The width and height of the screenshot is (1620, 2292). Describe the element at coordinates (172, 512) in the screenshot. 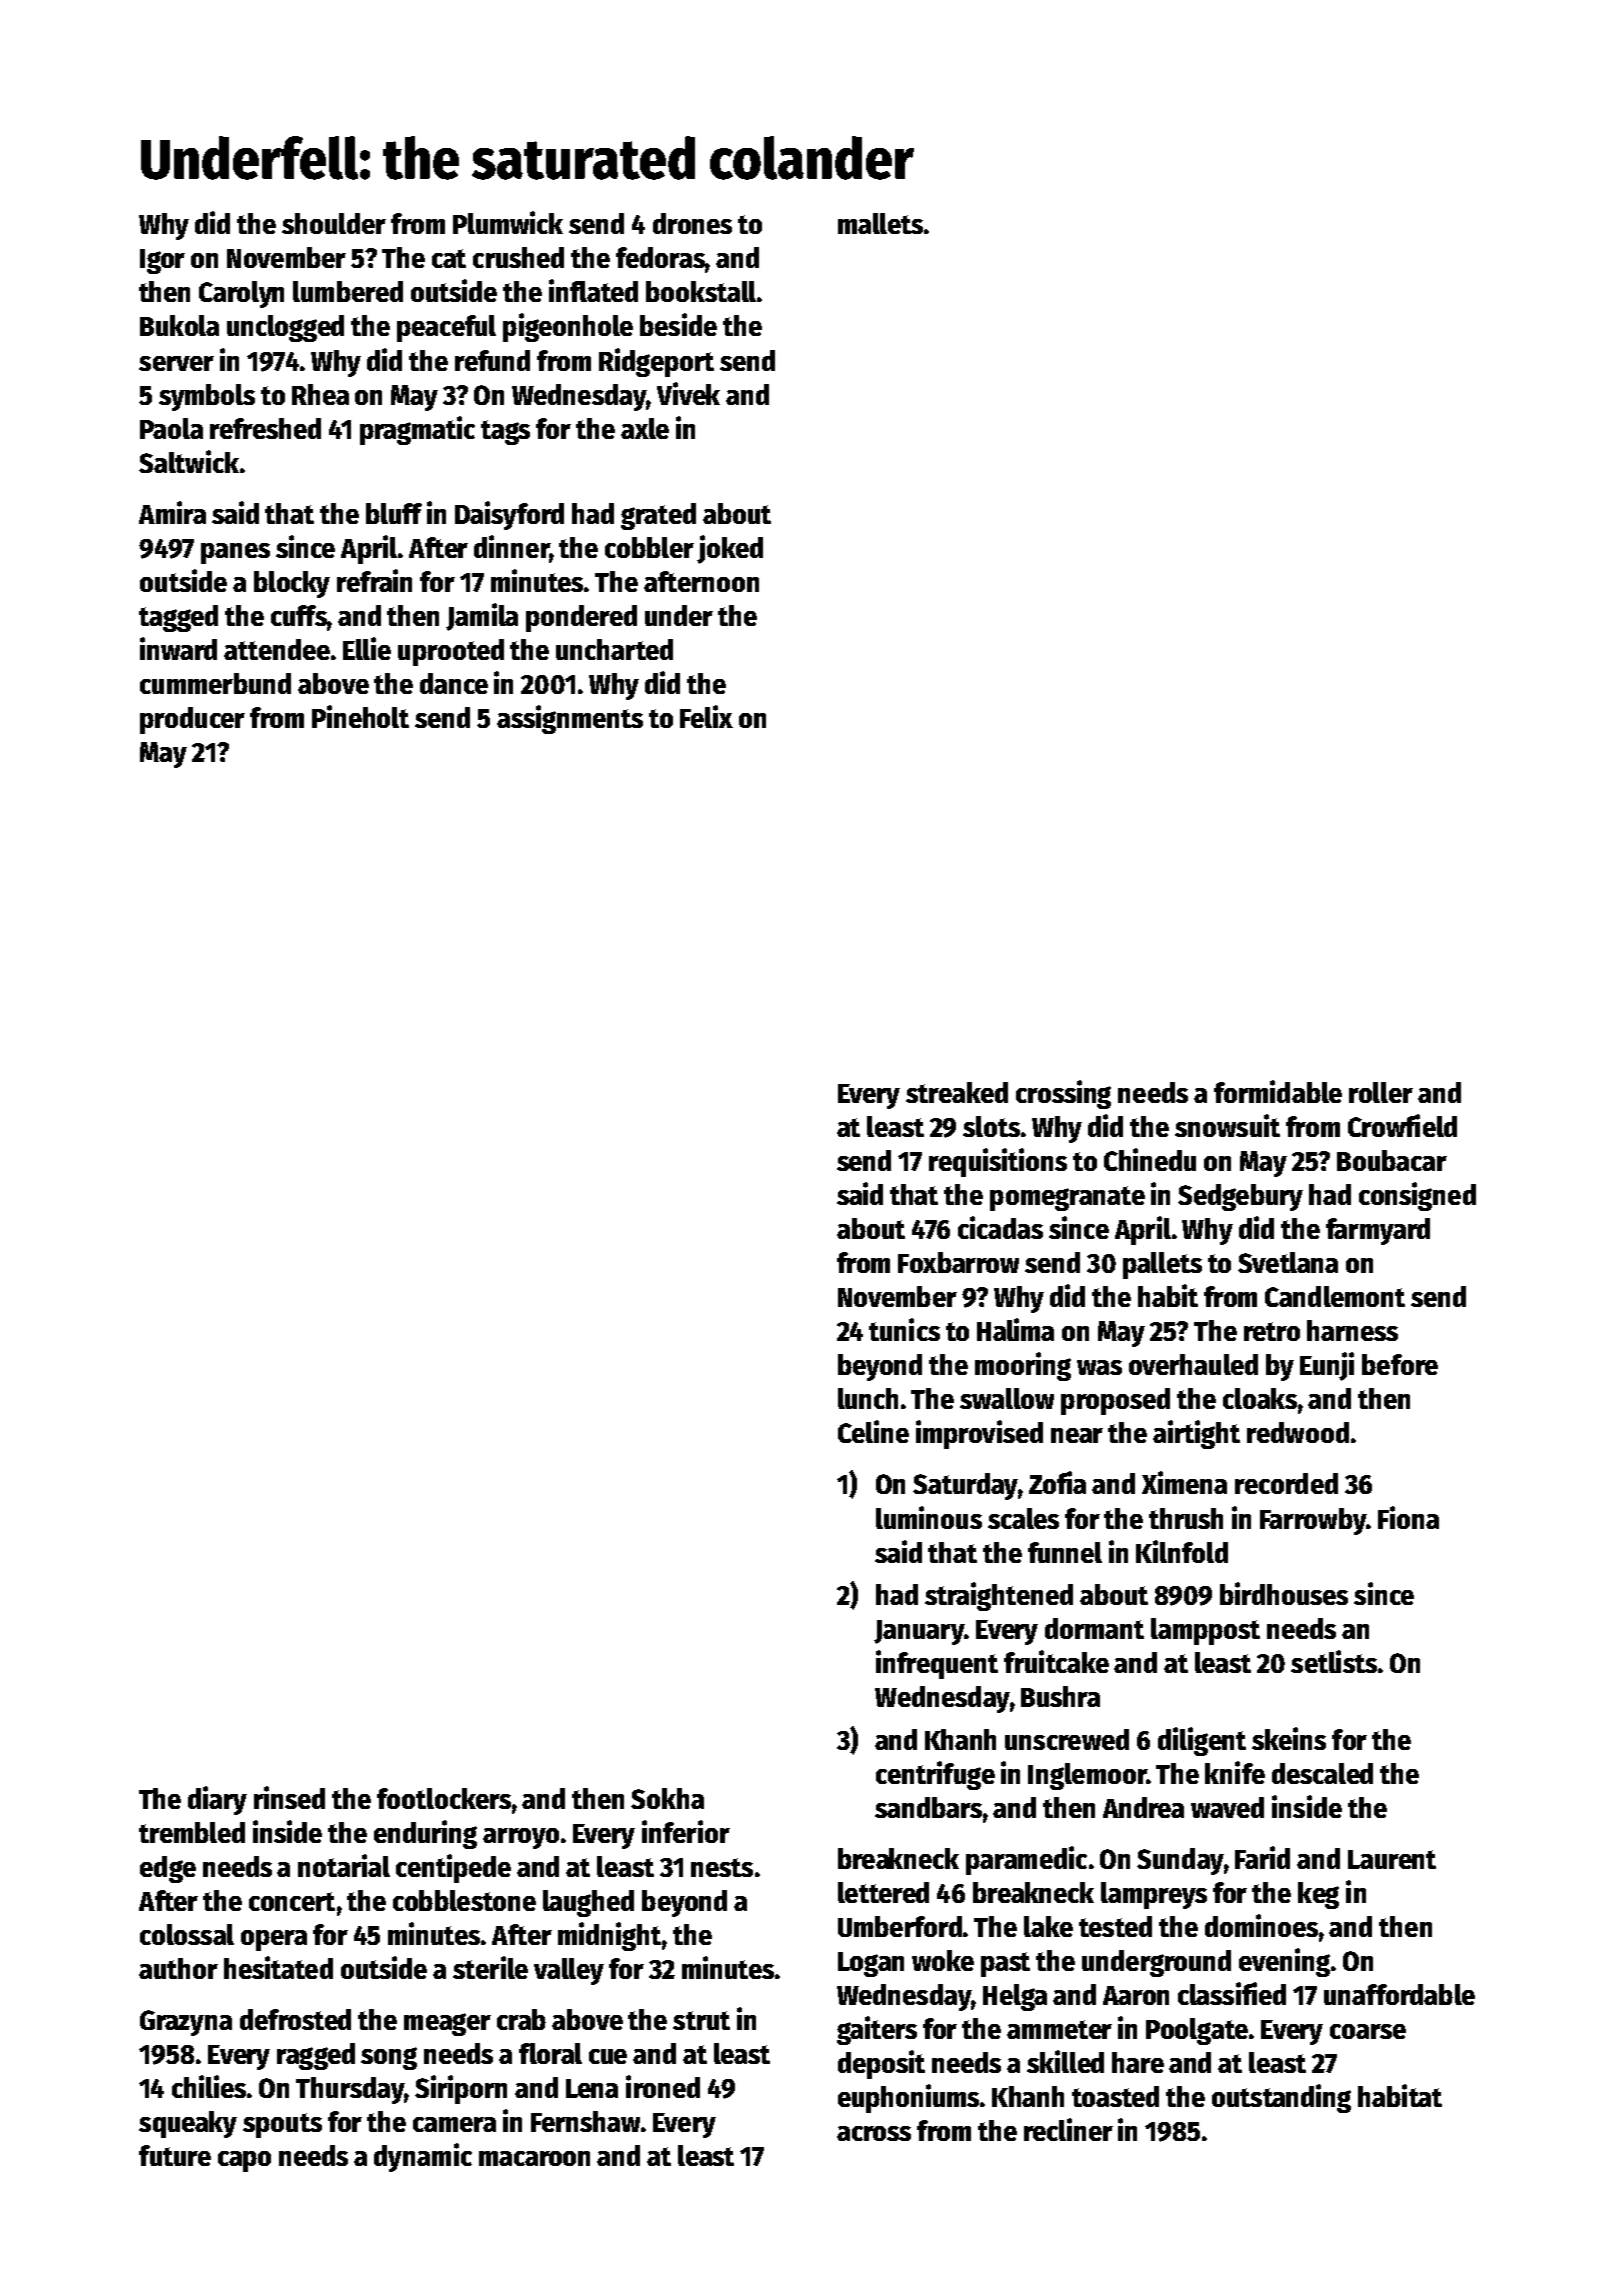

I see `Amira` at that location.
